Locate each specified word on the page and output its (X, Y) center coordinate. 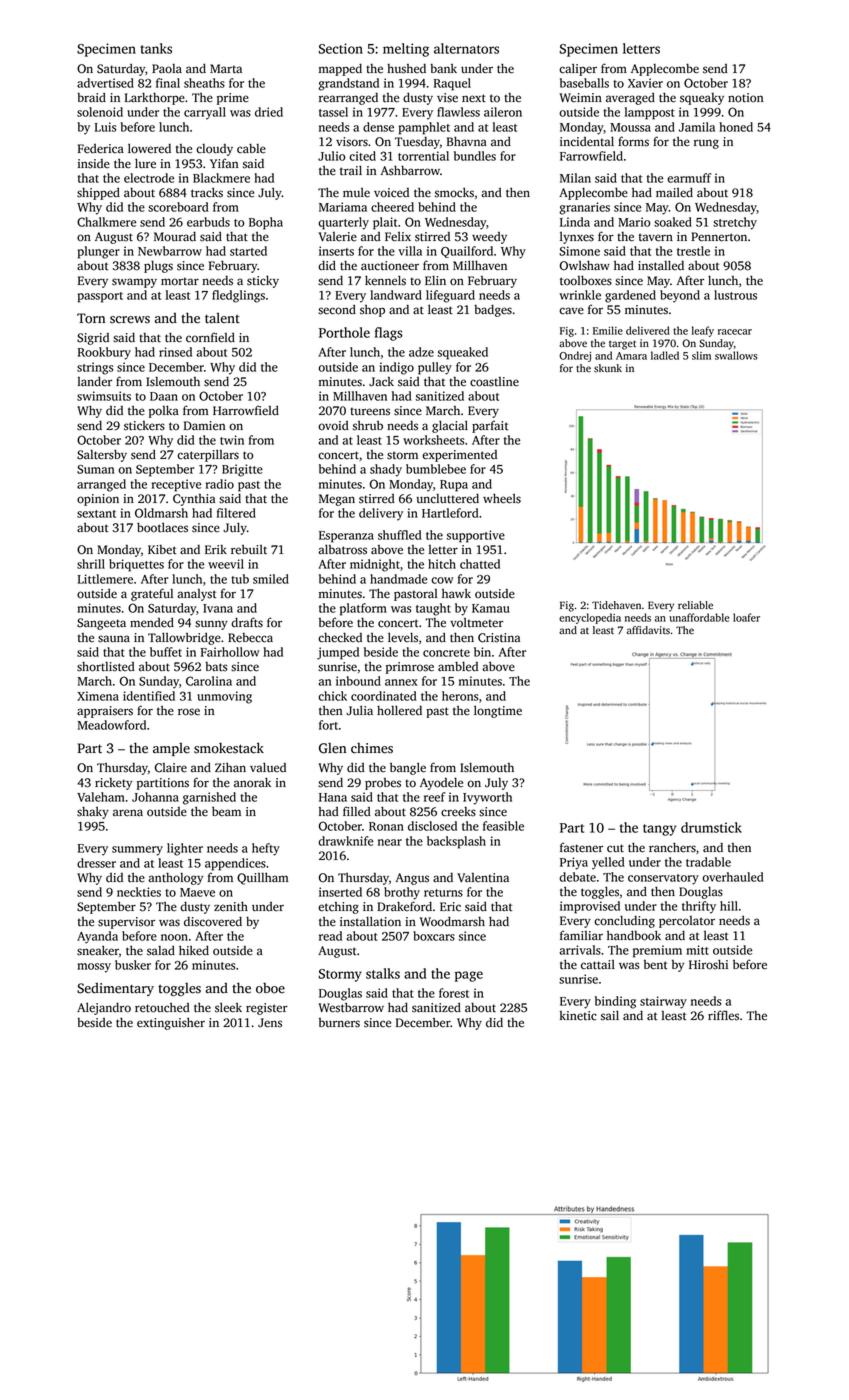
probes (383, 784)
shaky (93, 813)
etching (338, 908)
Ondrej (575, 356)
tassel (333, 112)
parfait (490, 426)
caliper (578, 69)
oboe (270, 988)
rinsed (175, 352)
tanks (156, 48)
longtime (498, 711)
